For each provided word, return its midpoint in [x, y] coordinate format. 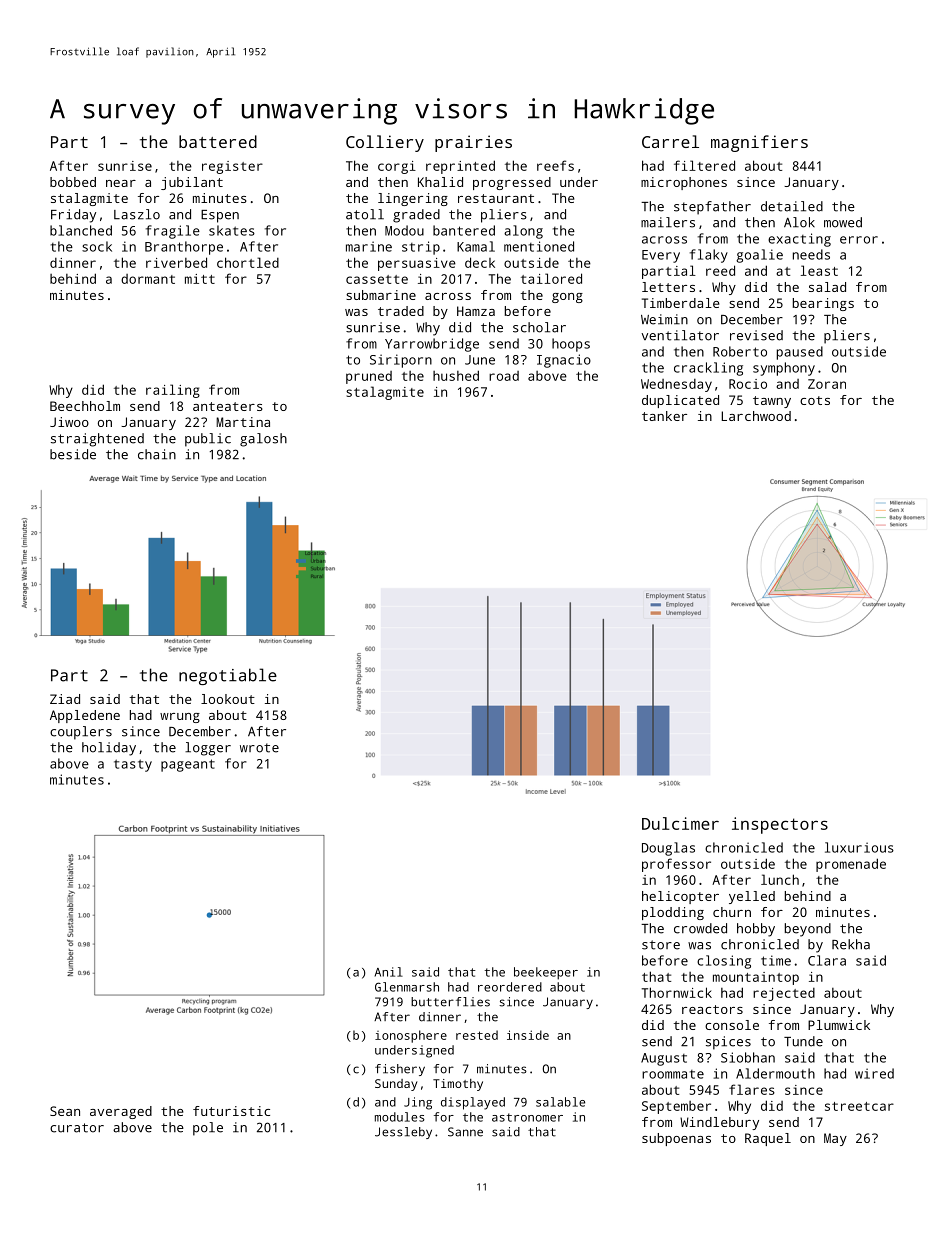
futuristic [231, 1111]
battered [218, 141]
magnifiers [759, 143]
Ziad [65, 699]
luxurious [859, 847]
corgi [397, 167]
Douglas [668, 849]
